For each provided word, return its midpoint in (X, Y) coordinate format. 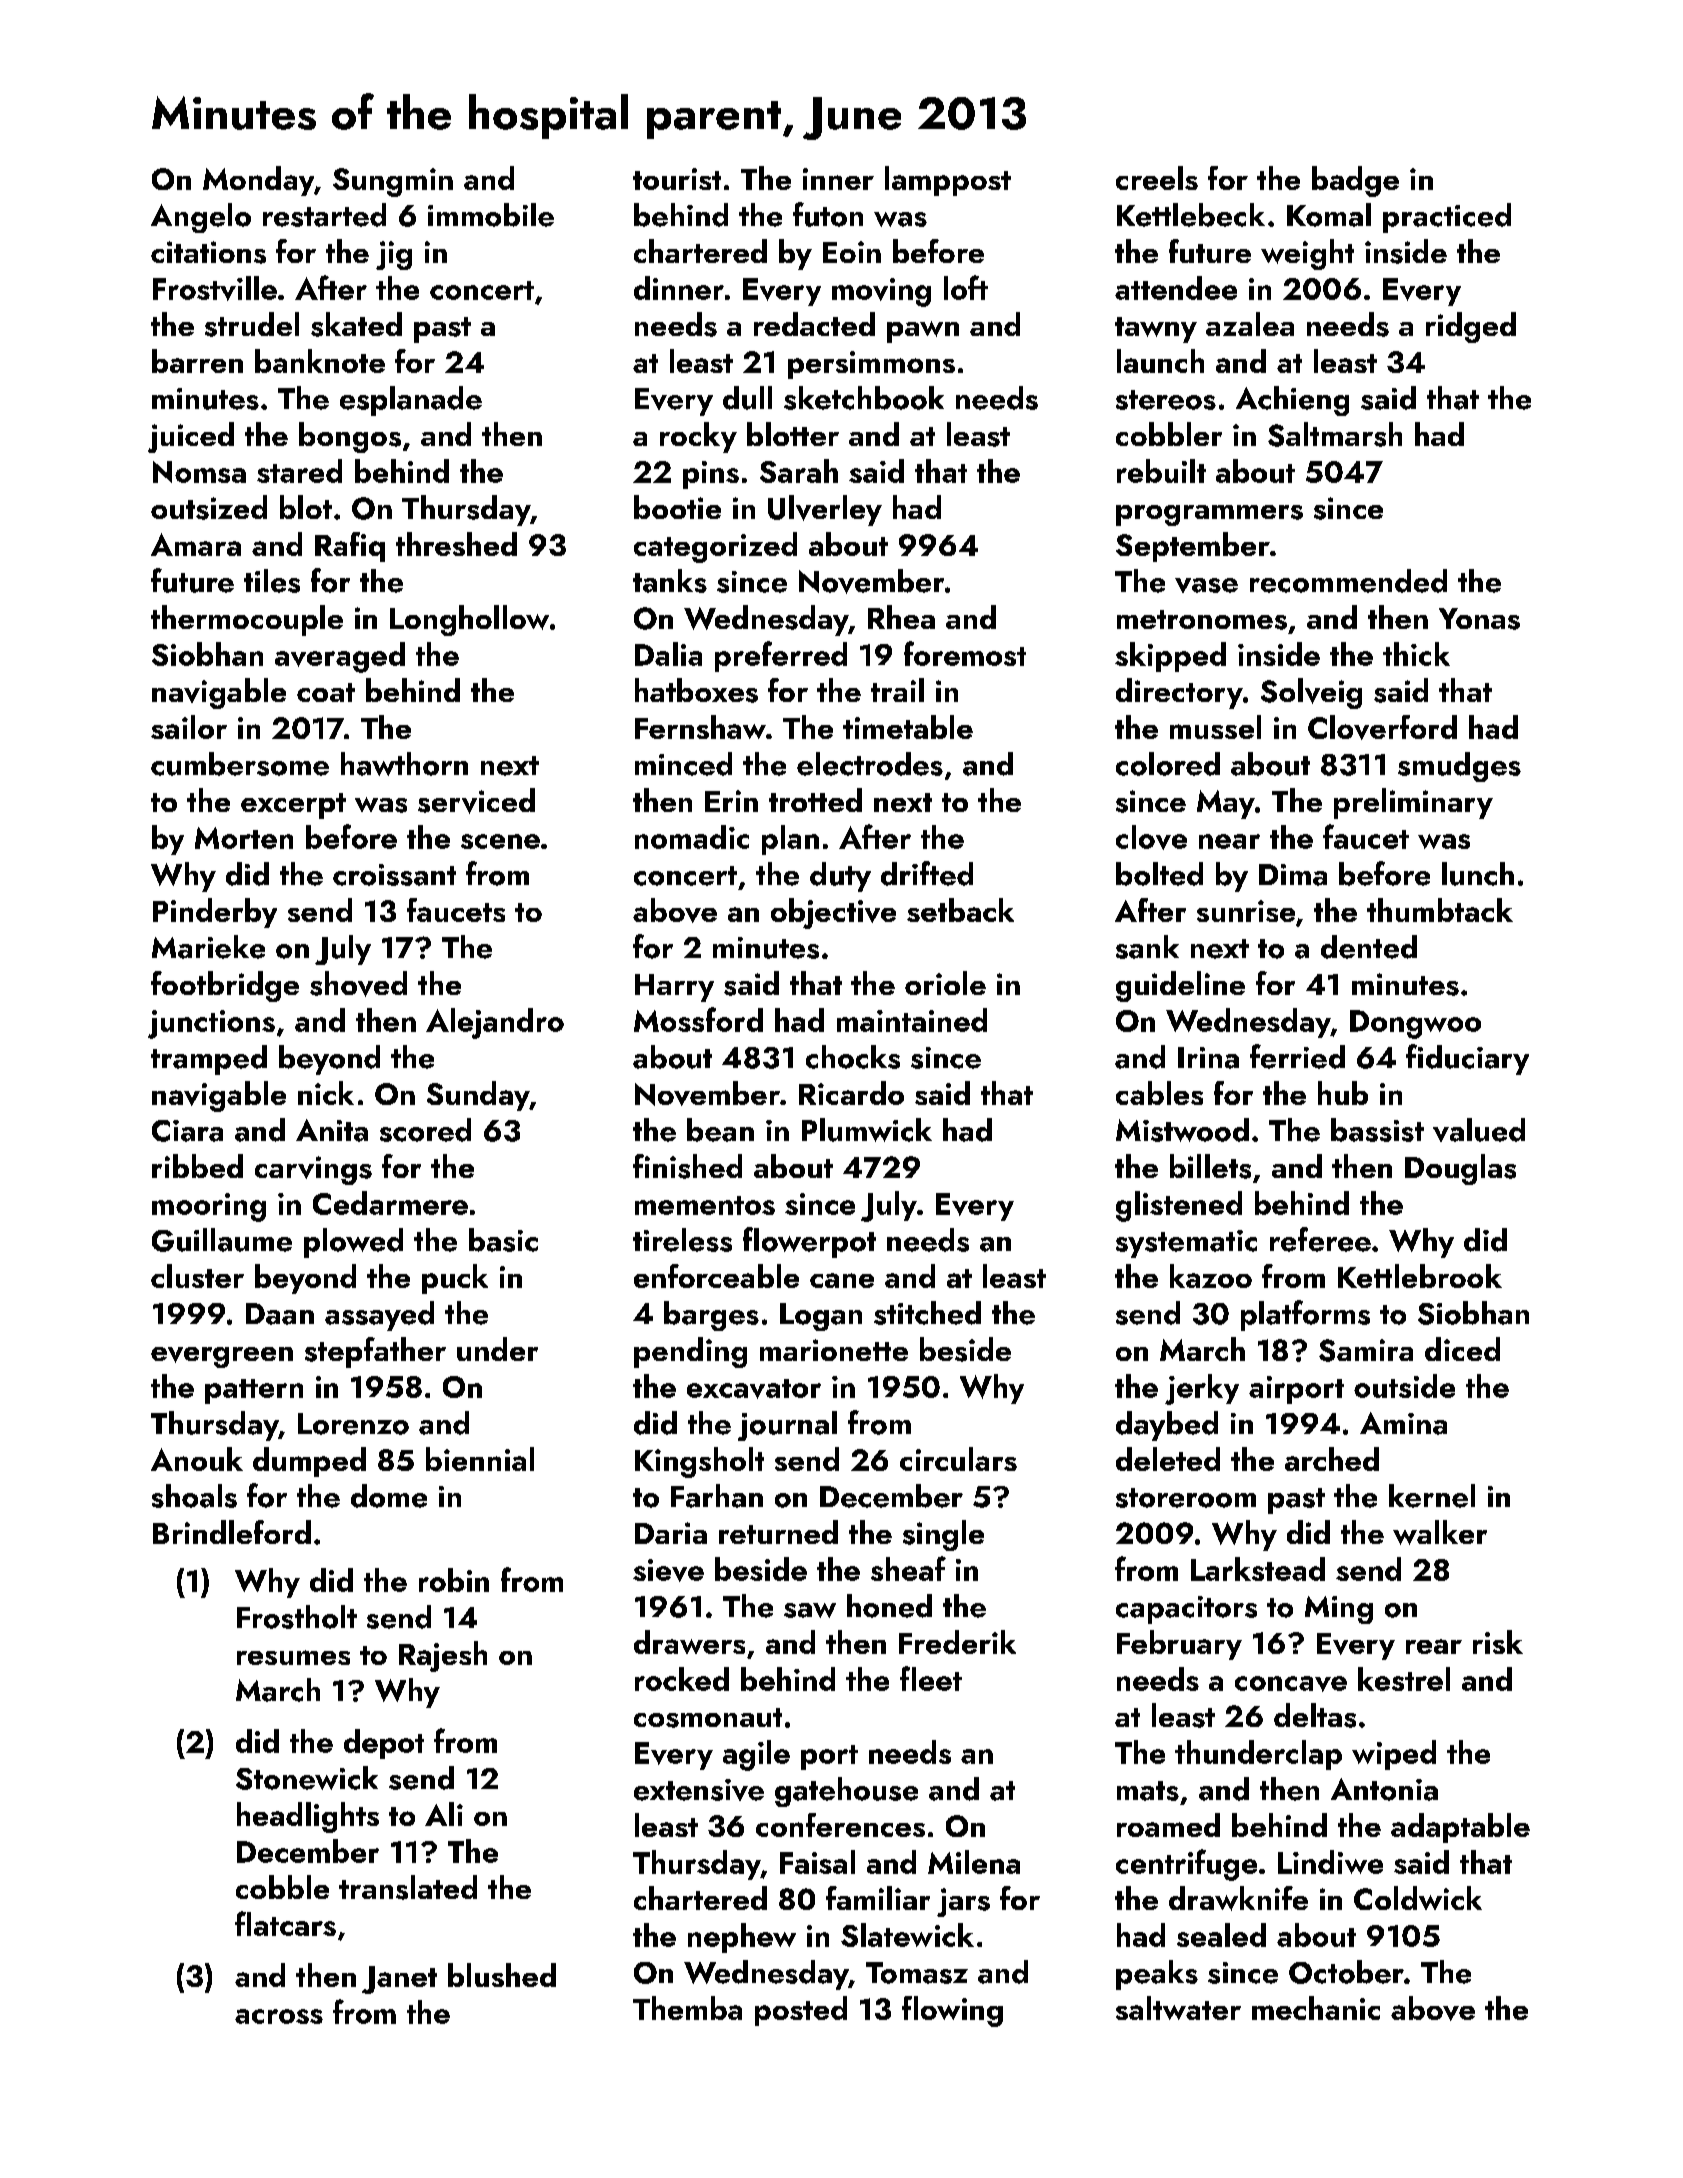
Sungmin (393, 182)
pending (690, 1352)
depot (384, 1744)
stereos (1166, 400)
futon (828, 214)
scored (425, 1130)
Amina (1403, 1423)
